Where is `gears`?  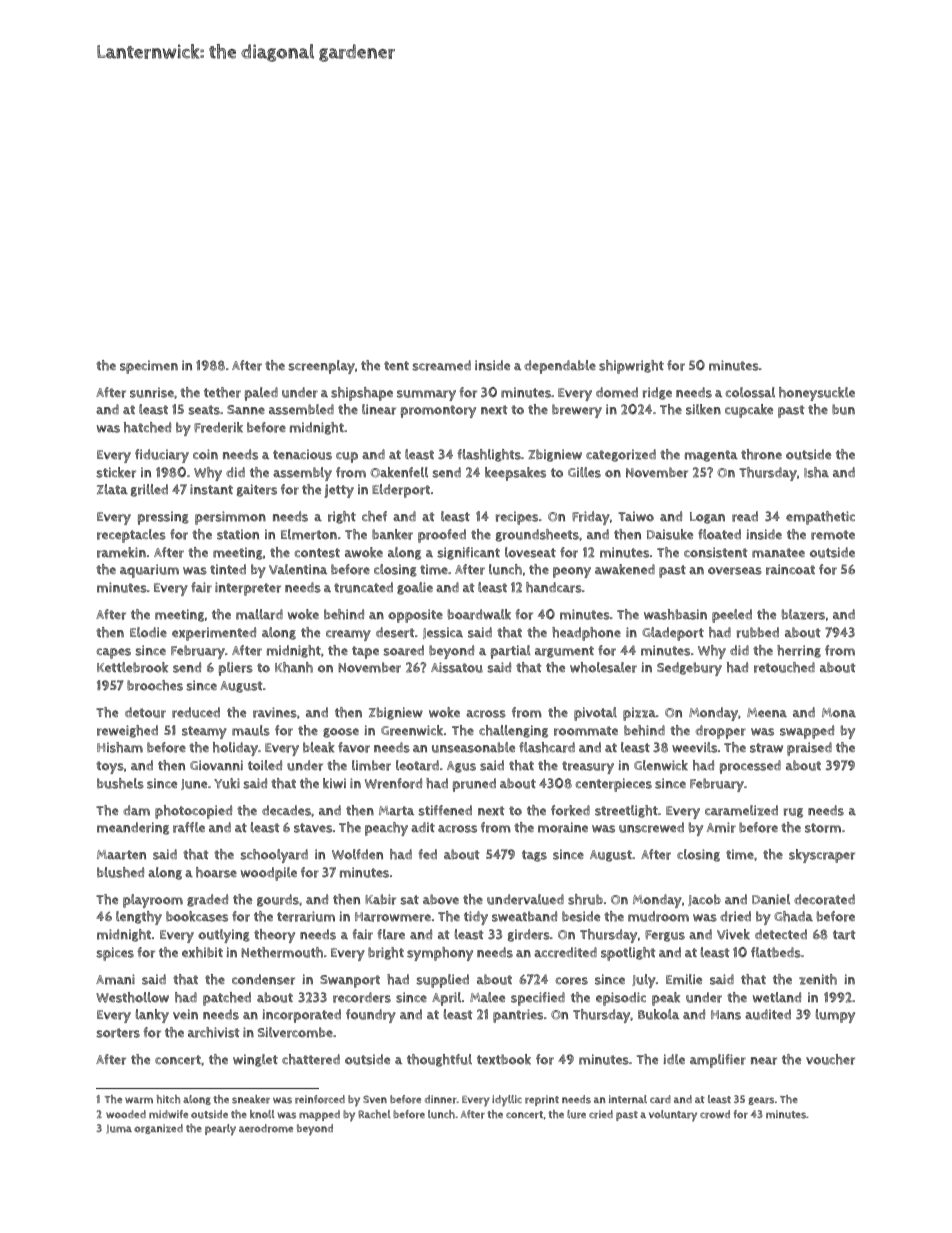
gears is located at coordinates (761, 1101).
